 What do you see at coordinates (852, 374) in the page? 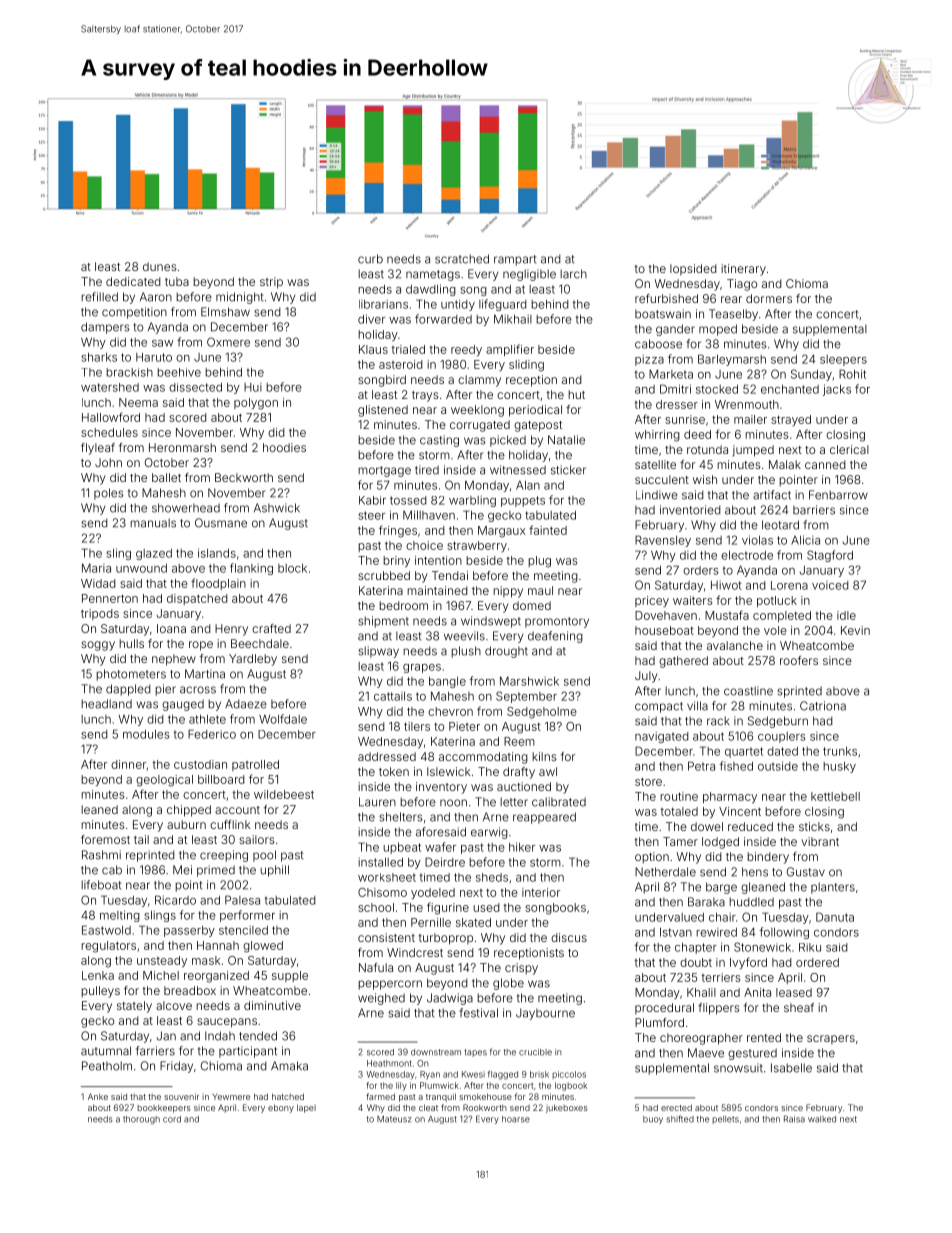
I see `Rohit` at bounding box center [852, 374].
